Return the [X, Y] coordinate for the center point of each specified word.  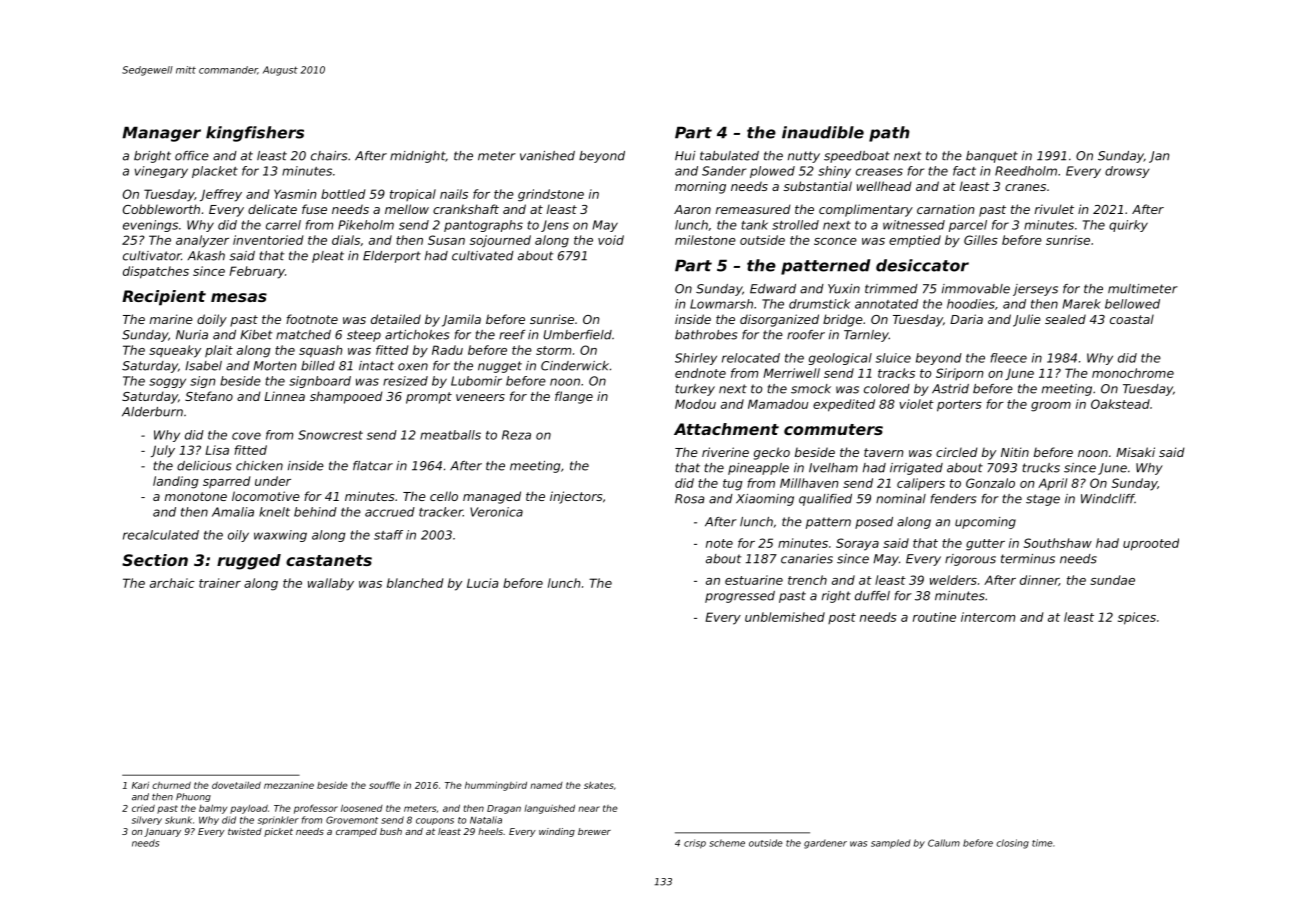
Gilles [981, 240]
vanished [547, 156]
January [162, 832]
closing [1012, 844]
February [257, 272]
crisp [695, 844]
